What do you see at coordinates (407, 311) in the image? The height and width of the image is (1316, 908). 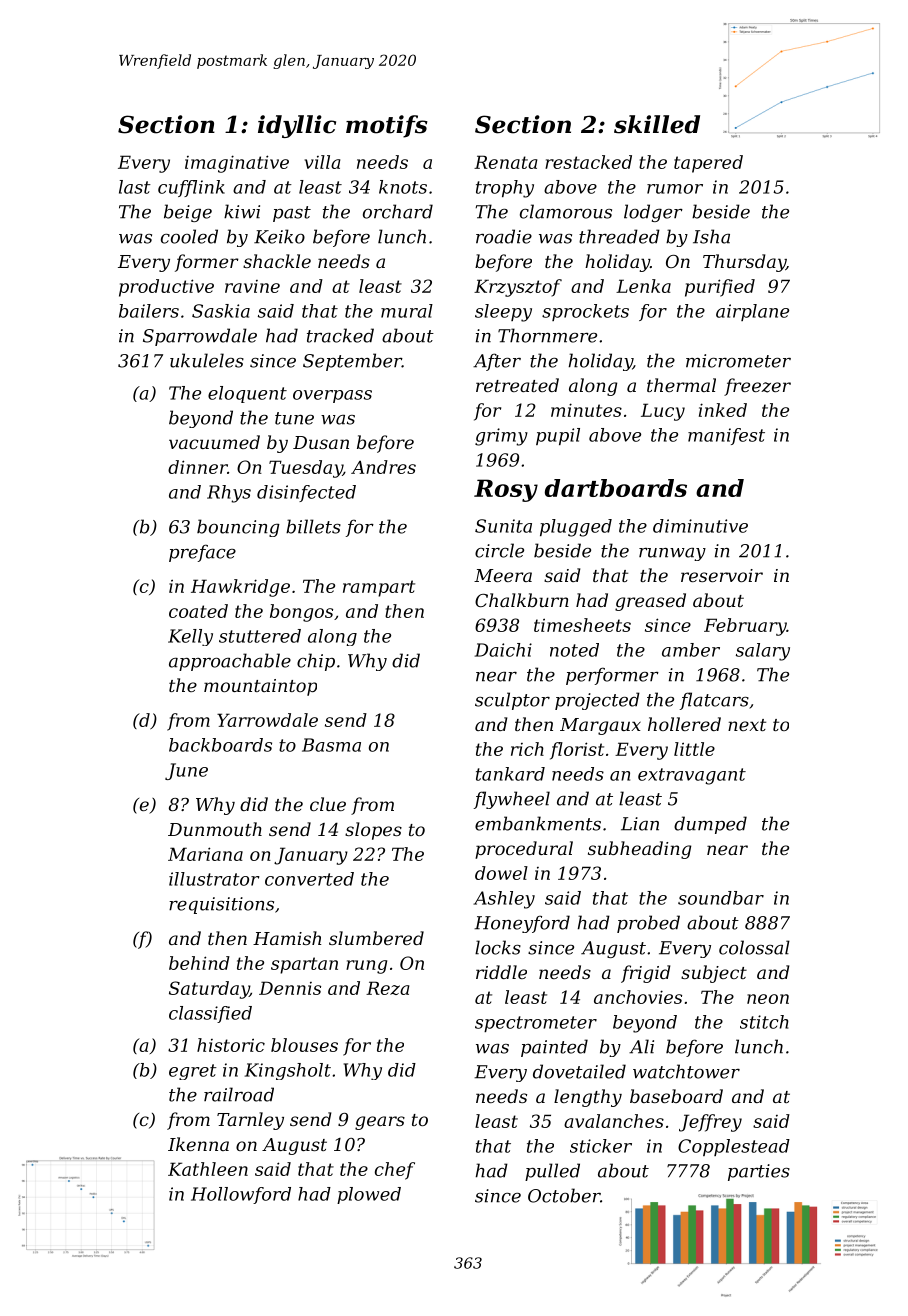 I see `mural` at bounding box center [407, 311].
